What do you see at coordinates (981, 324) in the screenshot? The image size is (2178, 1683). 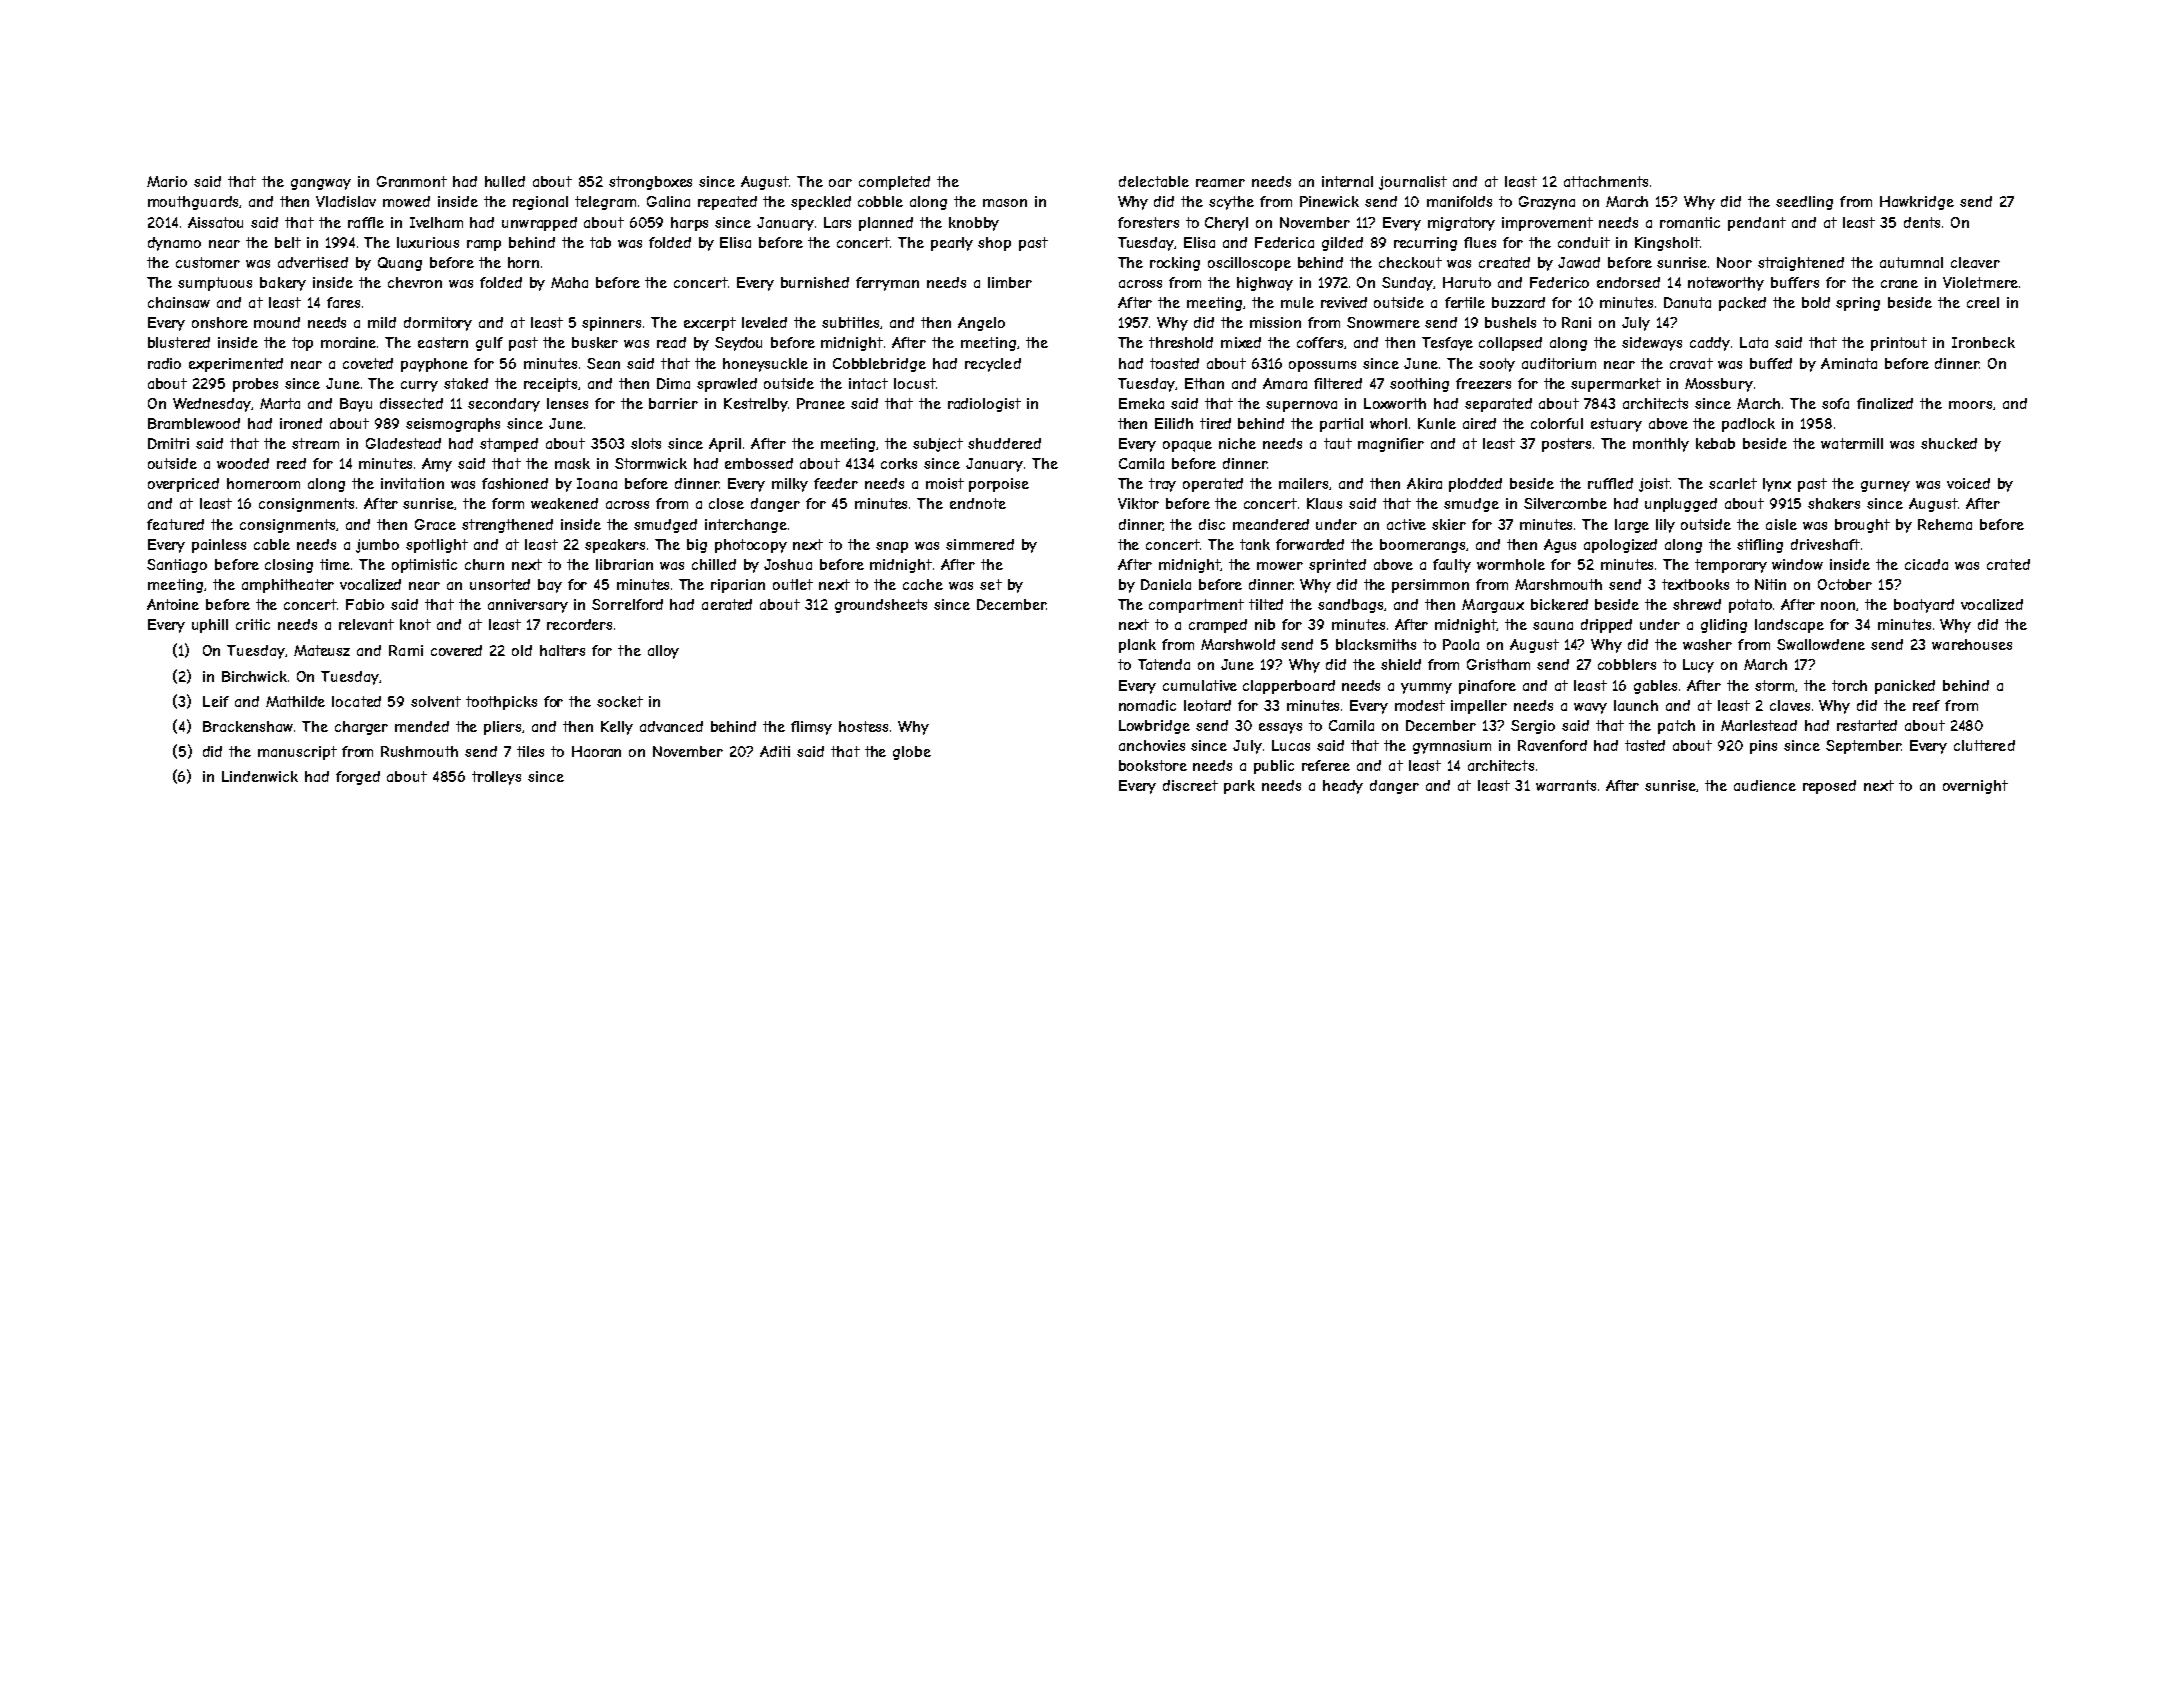 I see `Angelo` at bounding box center [981, 324].
